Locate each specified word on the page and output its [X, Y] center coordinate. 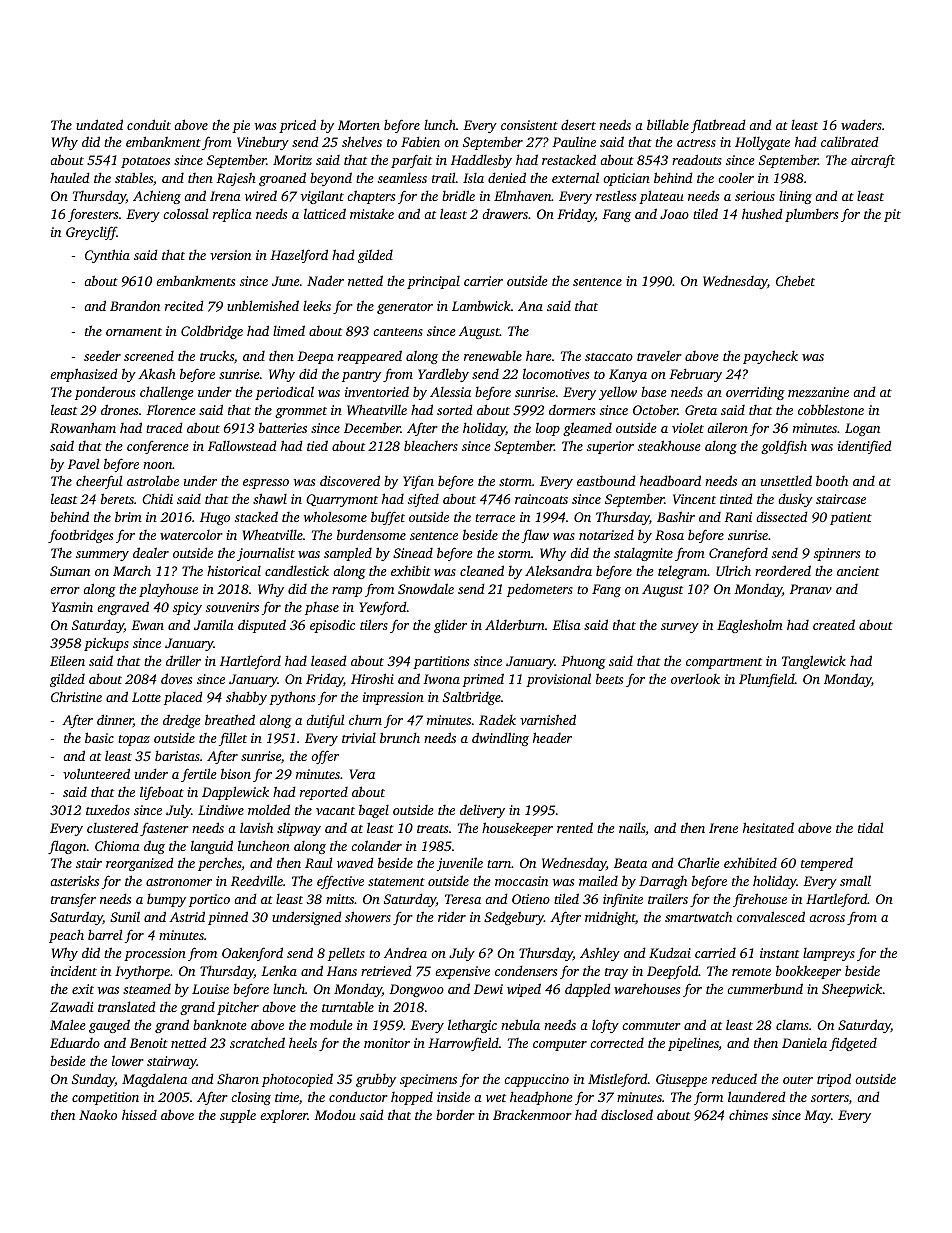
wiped [524, 990]
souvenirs [232, 607]
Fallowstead [242, 445]
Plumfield [767, 680]
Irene [723, 828]
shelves [362, 141]
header [552, 737]
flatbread [718, 126]
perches [220, 864]
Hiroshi [372, 678]
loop [548, 429]
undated [99, 124]
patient [851, 518]
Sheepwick [852, 990]
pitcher [238, 1008]
